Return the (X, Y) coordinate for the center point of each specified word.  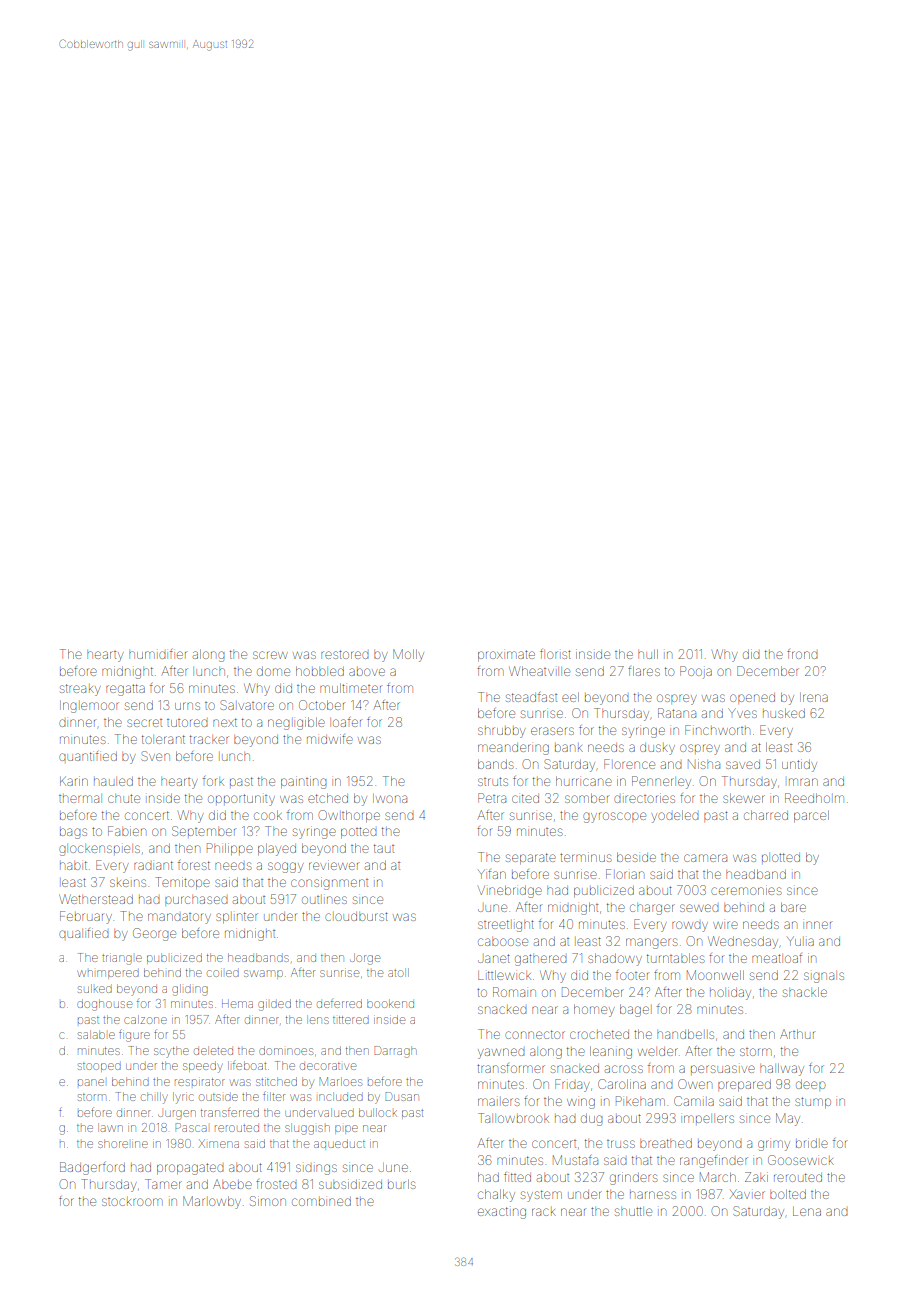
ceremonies (746, 890)
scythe (171, 1052)
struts (493, 781)
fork (213, 781)
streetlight (506, 926)
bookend (390, 1003)
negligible (296, 723)
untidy (799, 765)
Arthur (797, 1034)
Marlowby (212, 1202)
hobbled (320, 671)
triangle (122, 960)
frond (802, 654)
